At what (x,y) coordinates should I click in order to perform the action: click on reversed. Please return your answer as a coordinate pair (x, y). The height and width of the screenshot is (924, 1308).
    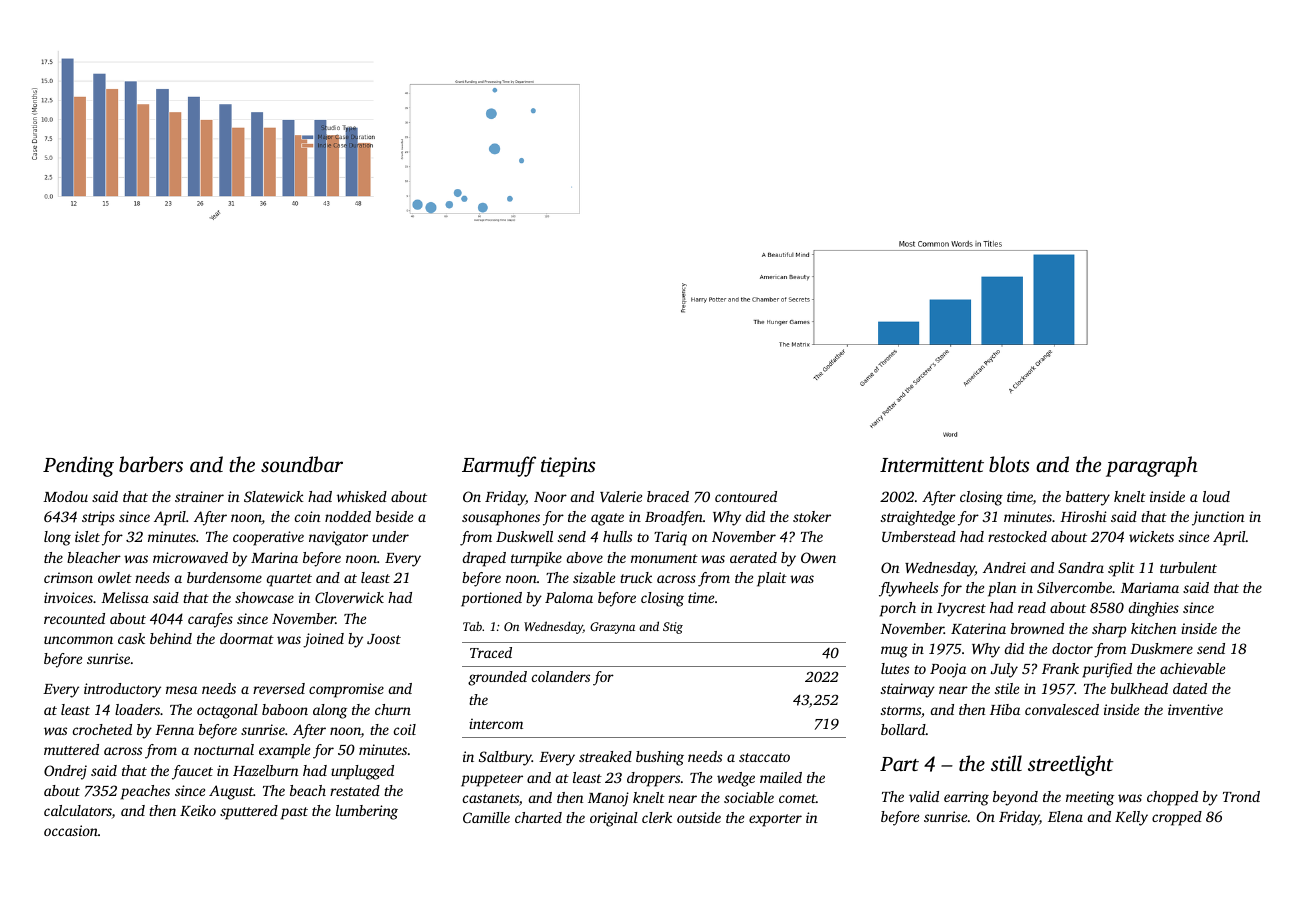
    Looking at the image, I should click on (279, 688).
